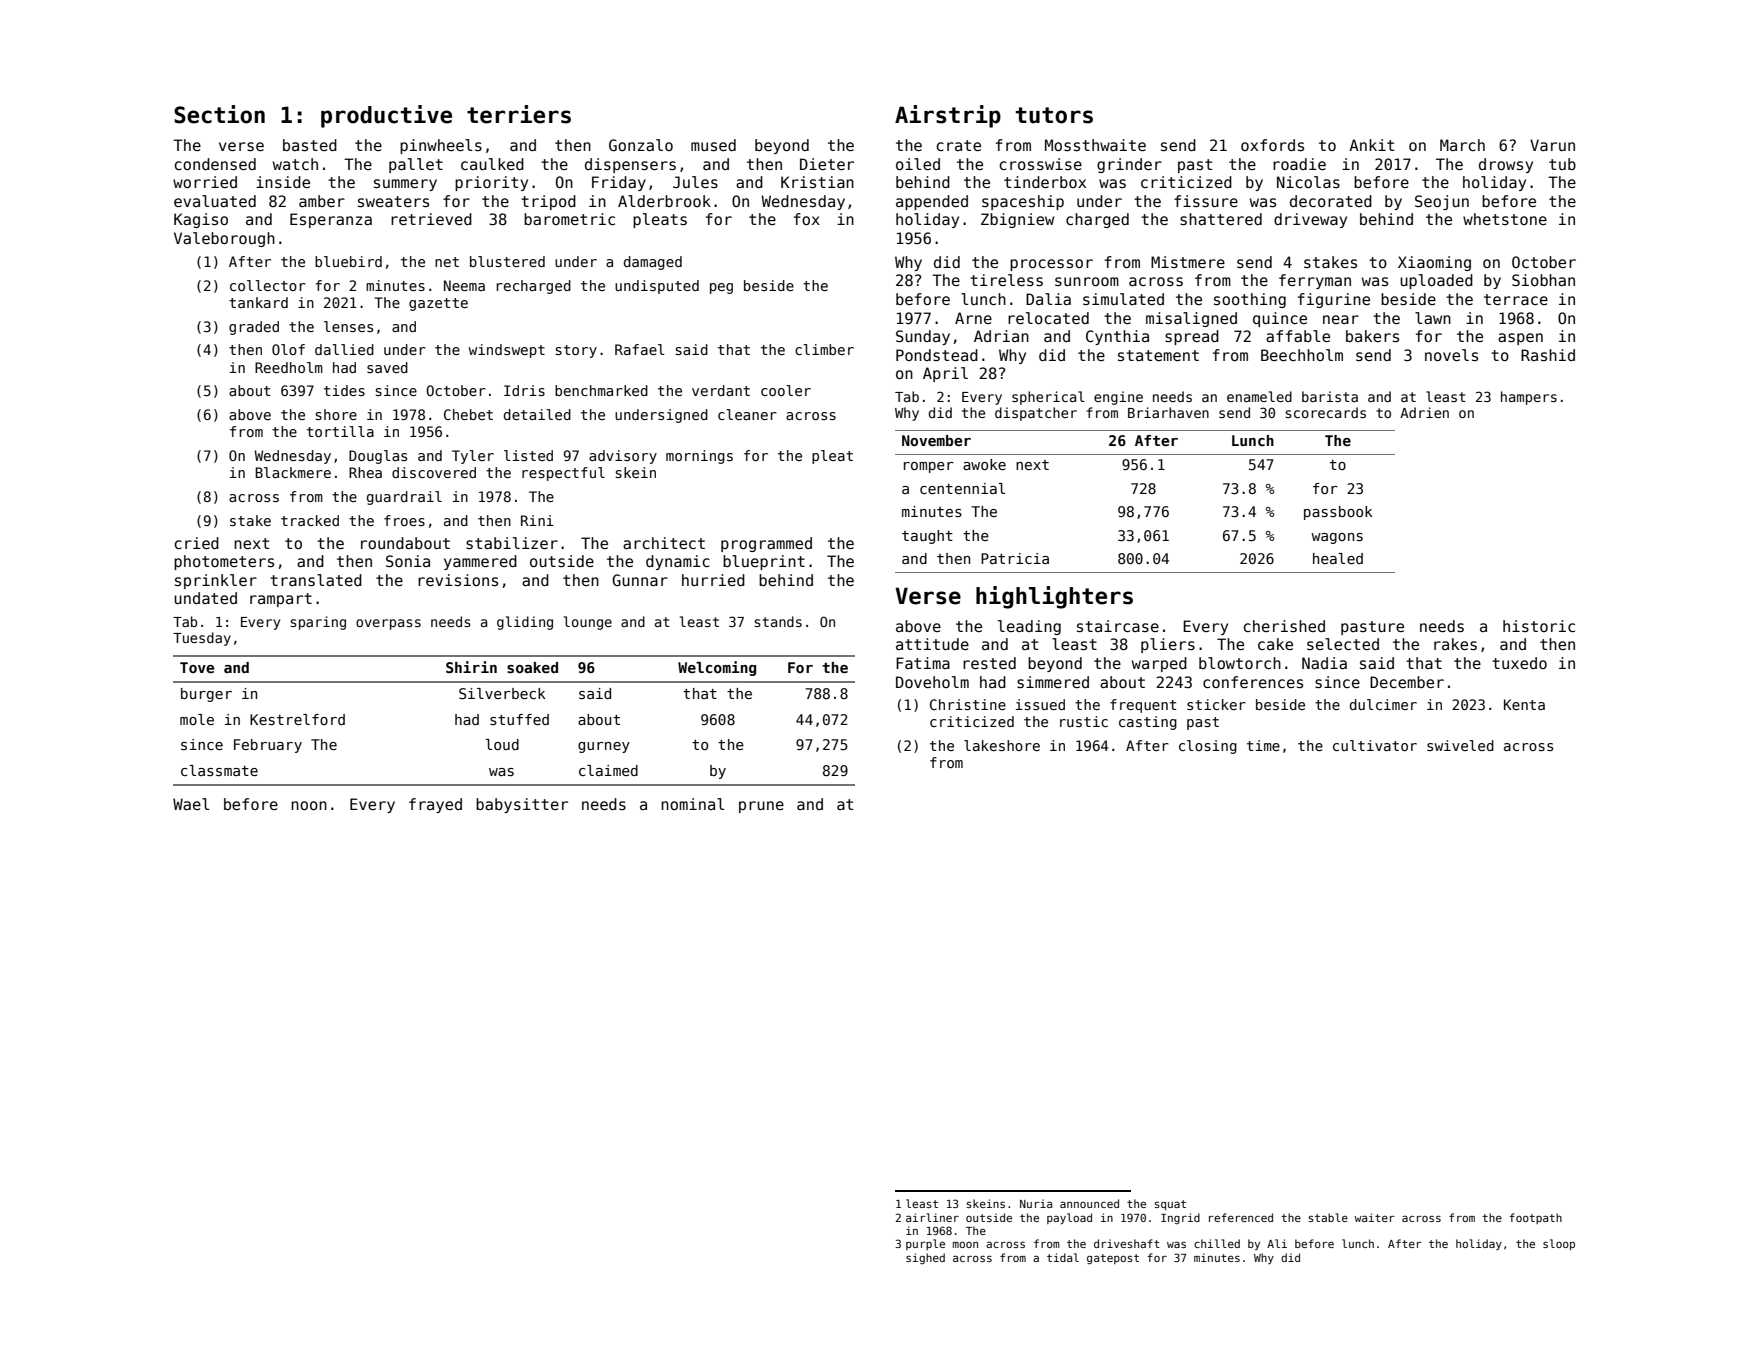  I want to click on terriers, so click(519, 114).
